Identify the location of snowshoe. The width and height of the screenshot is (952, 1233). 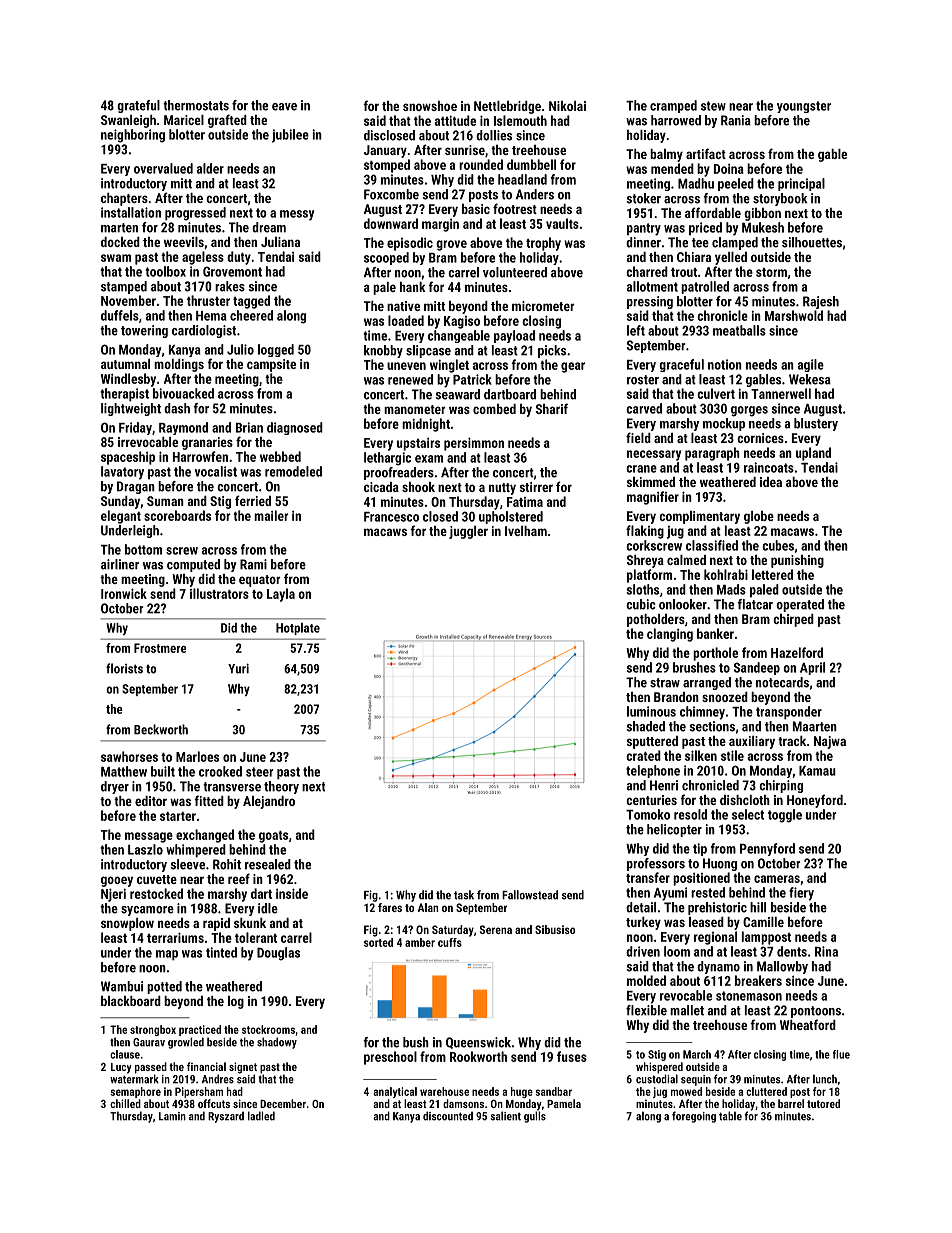
(430, 106).
